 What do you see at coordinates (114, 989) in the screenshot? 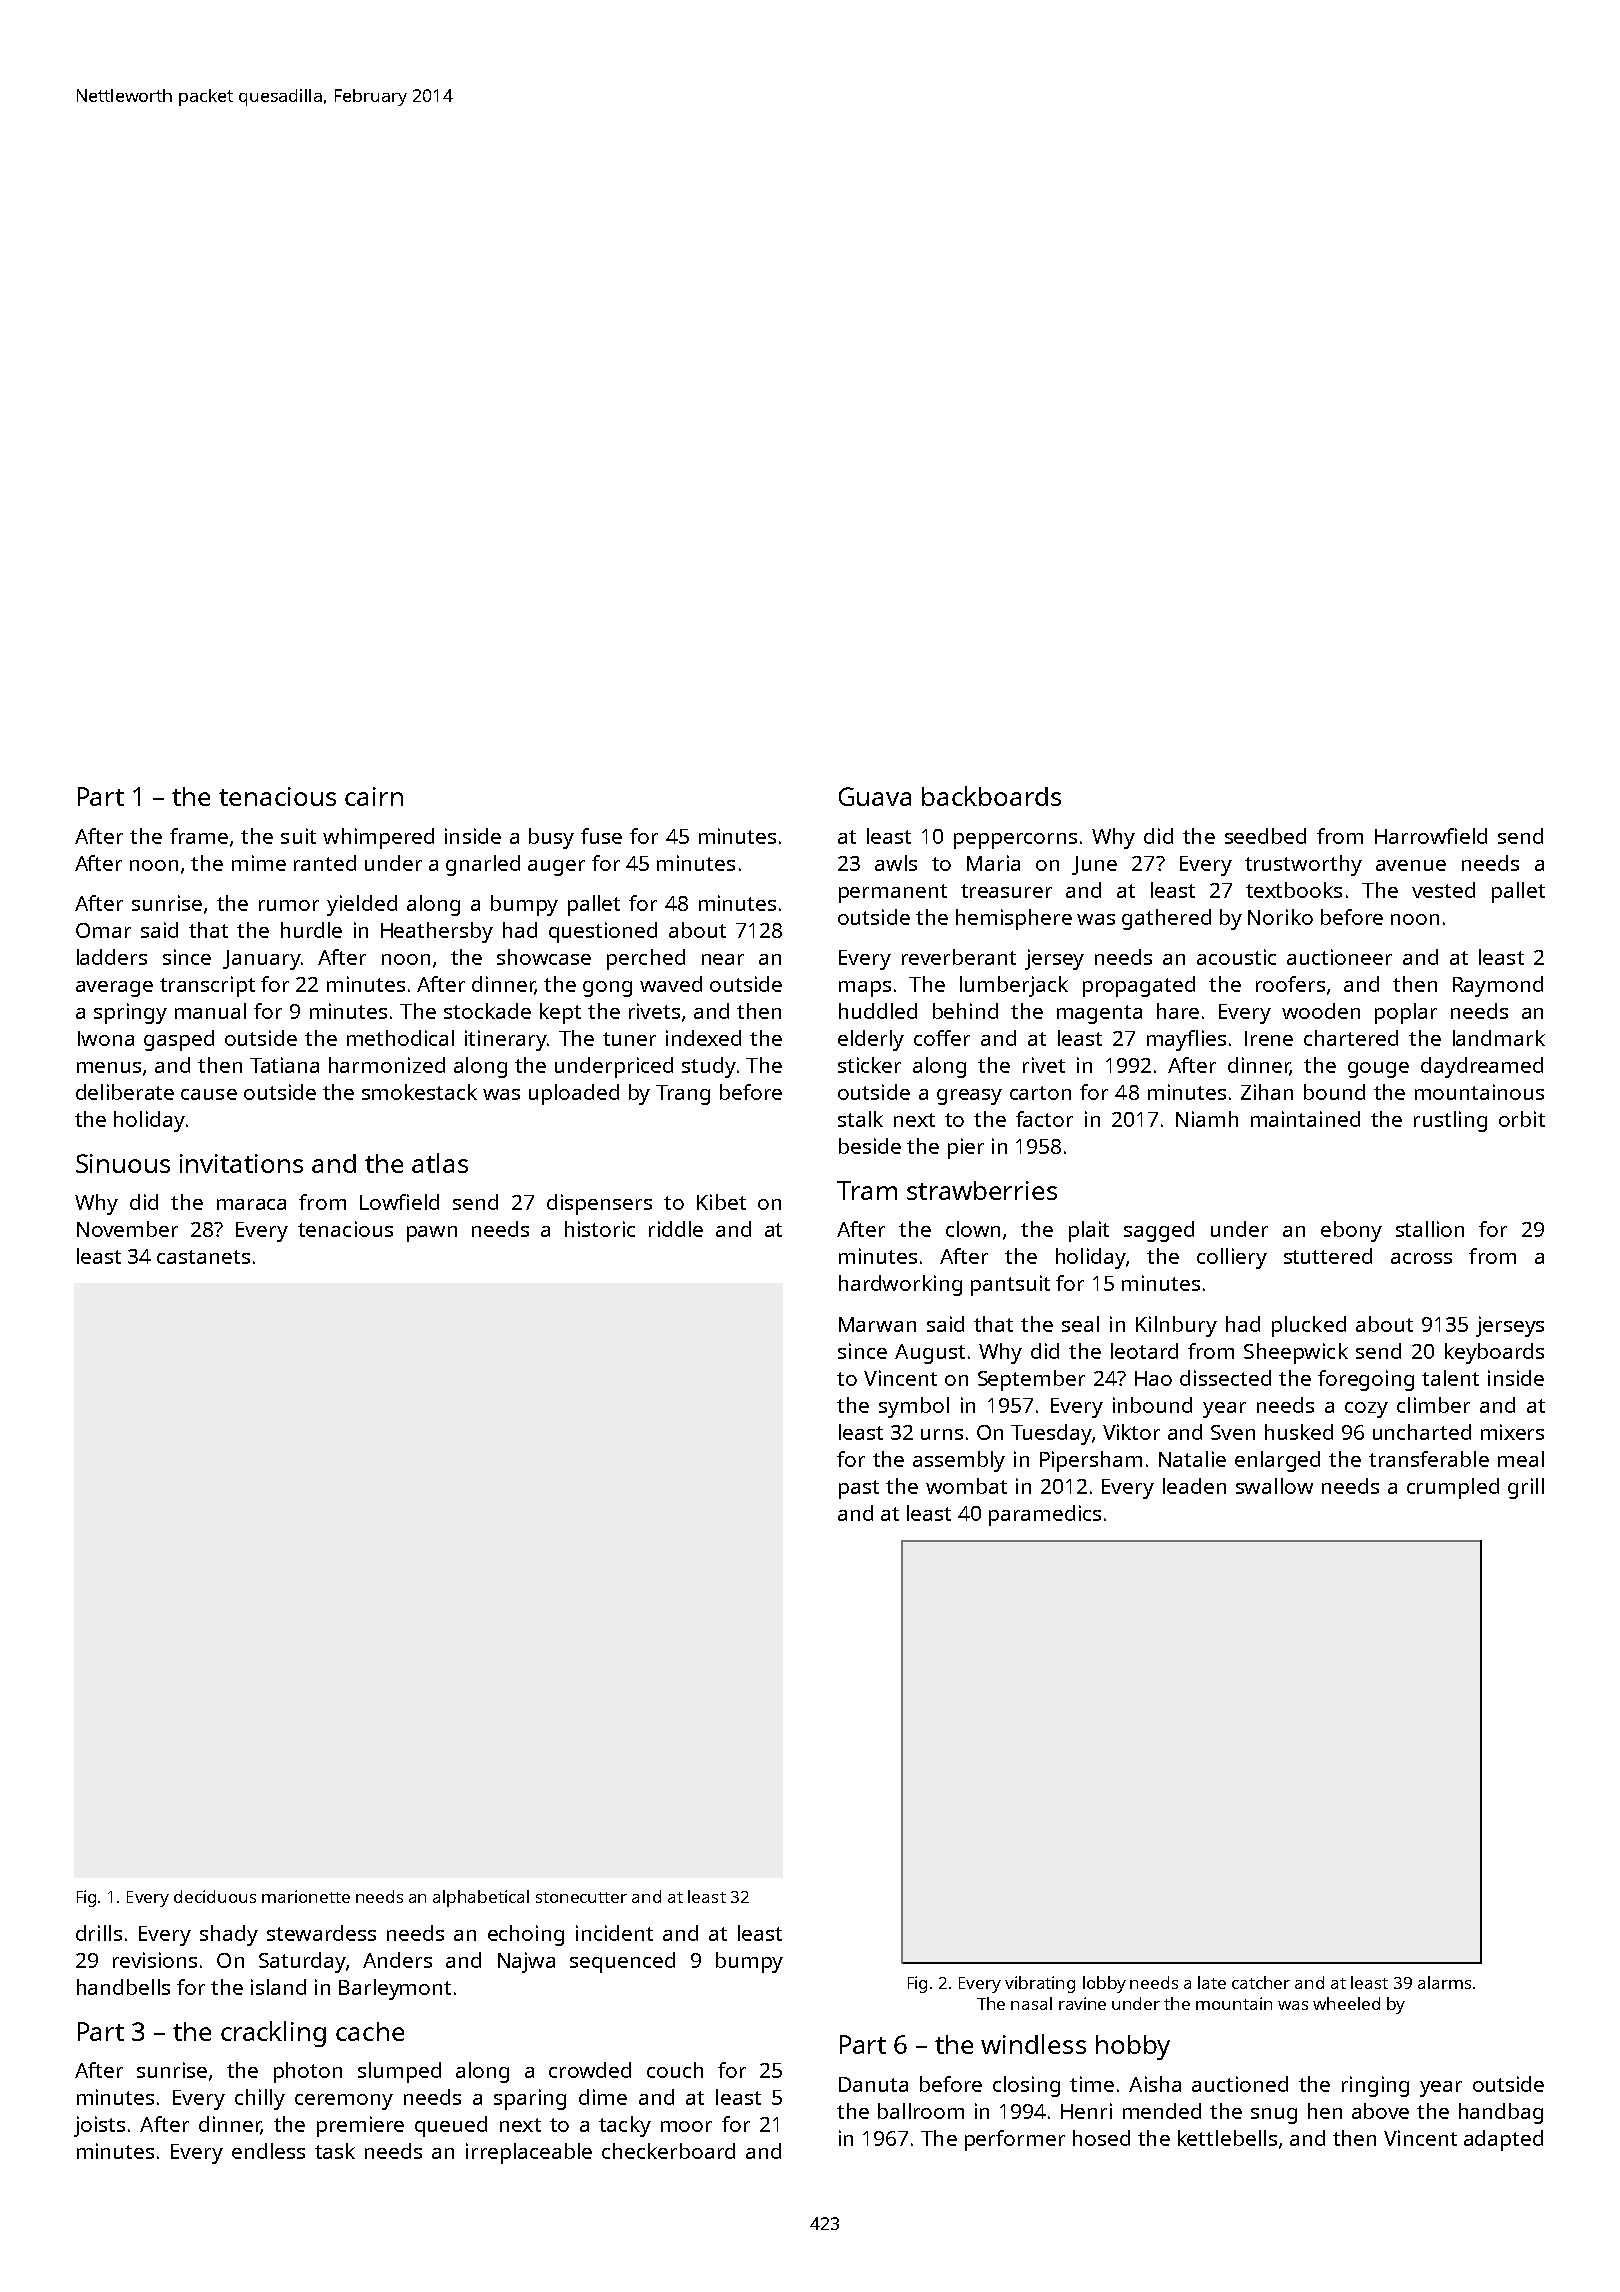
I see `average` at bounding box center [114, 989].
